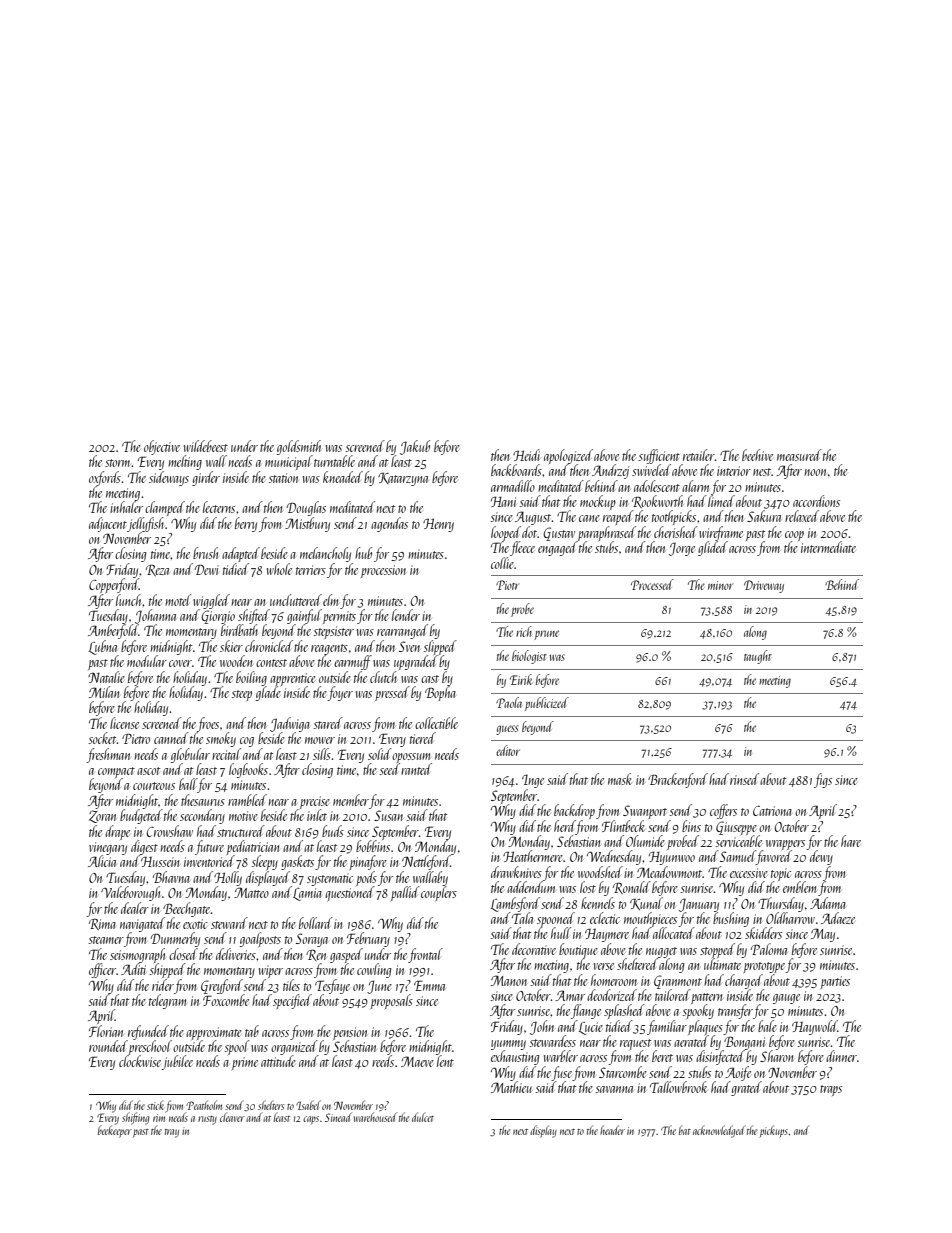 The width and height of the screenshot is (952, 1233). Describe the element at coordinates (141, 816) in the screenshot. I see `budgeted` at that location.
